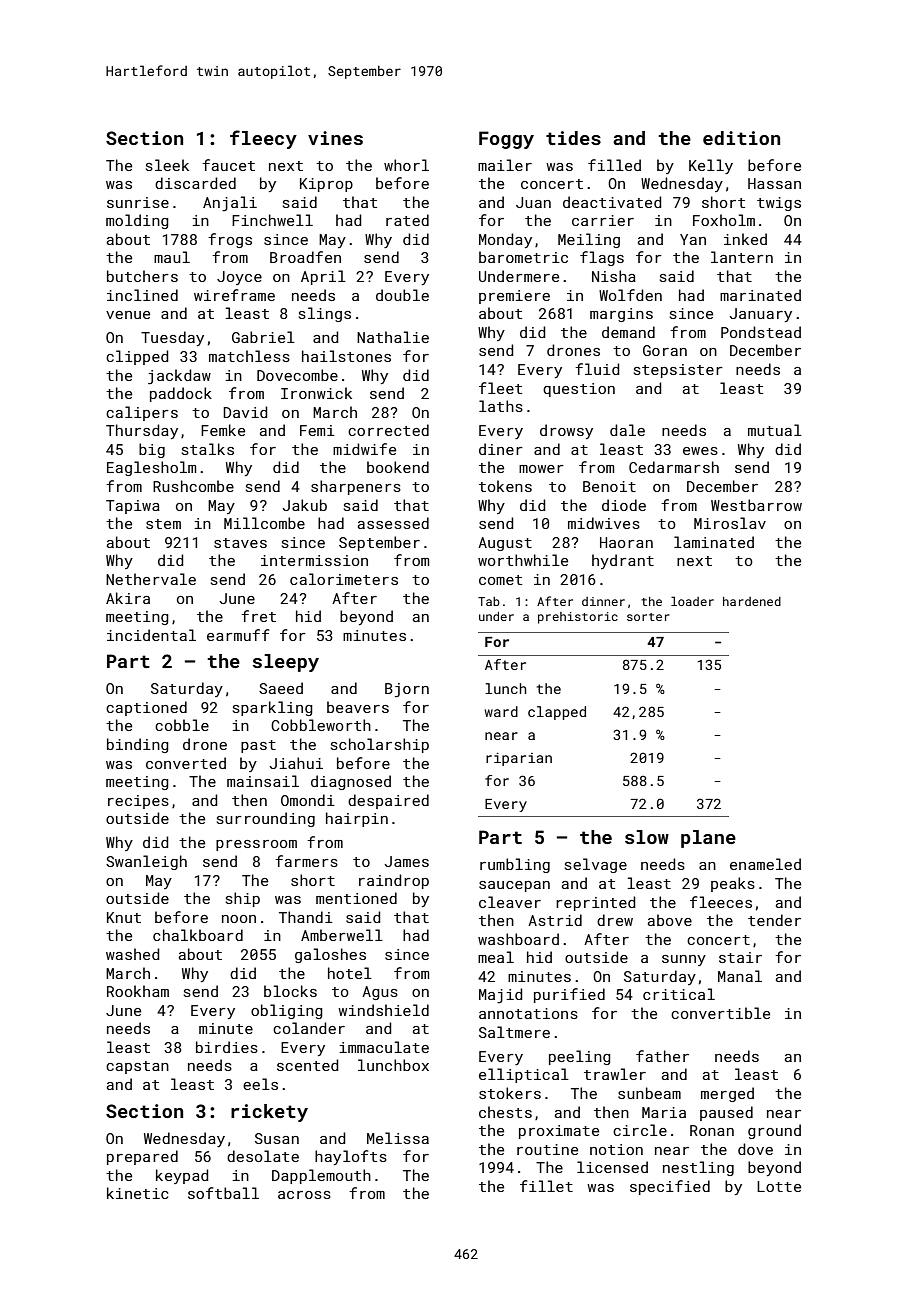  Describe the element at coordinates (223, 1193) in the page. I see `softball` at that location.
